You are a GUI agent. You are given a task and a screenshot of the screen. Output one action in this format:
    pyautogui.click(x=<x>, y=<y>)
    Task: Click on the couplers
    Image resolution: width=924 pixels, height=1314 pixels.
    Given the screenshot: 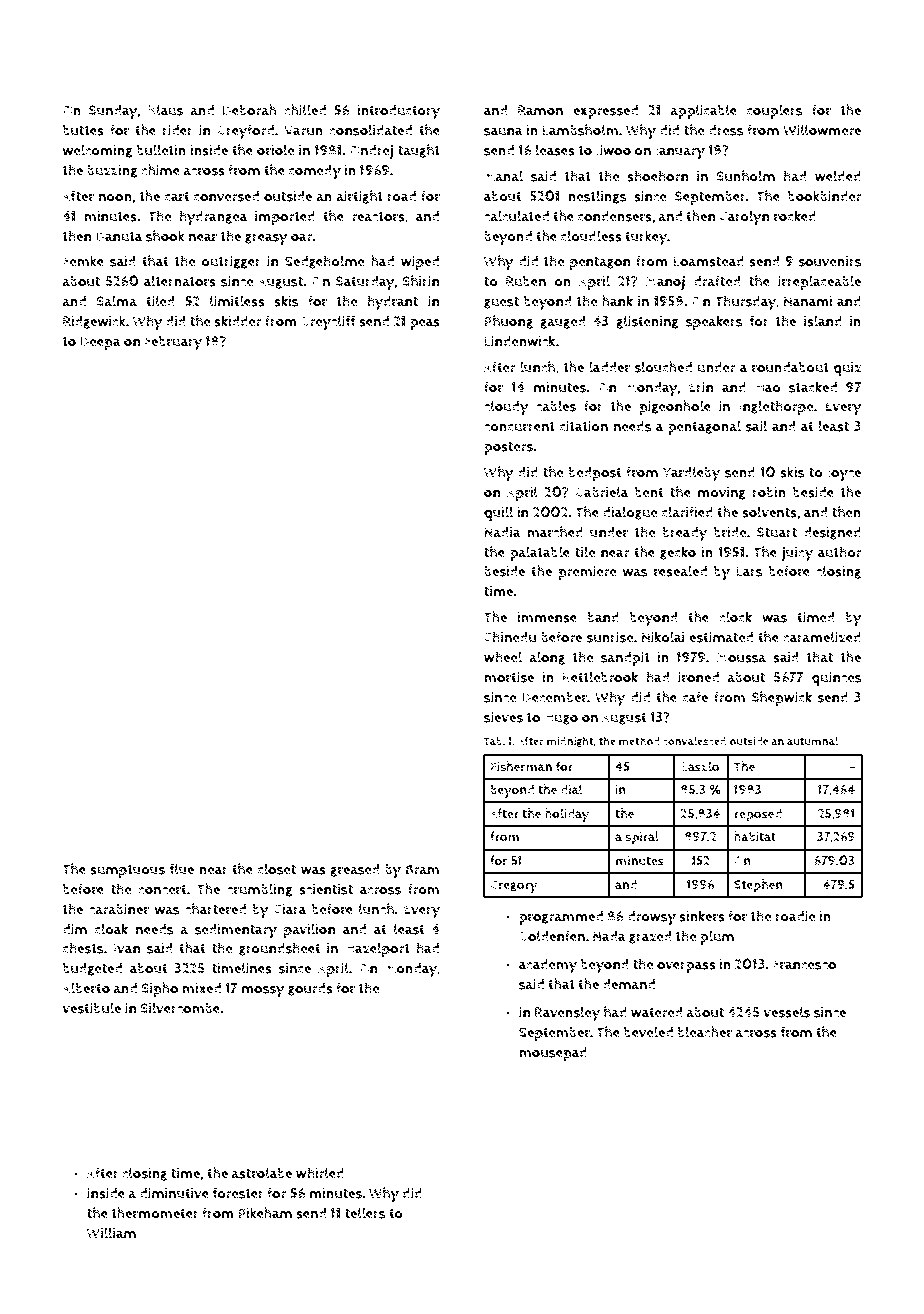 What is the action you would take?
    pyautogui.click(x=774, y=111)
